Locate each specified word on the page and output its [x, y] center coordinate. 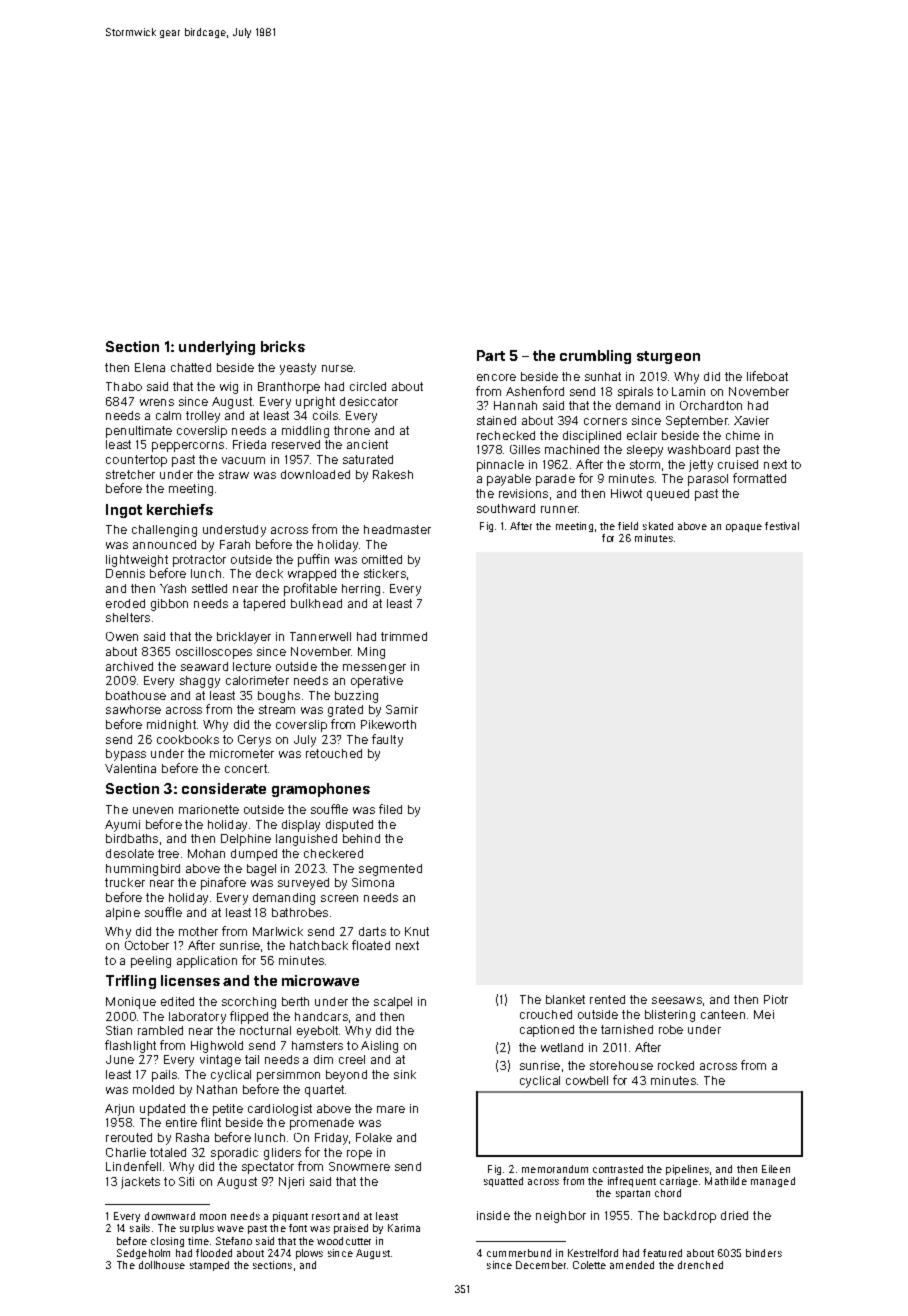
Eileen [776, 1169]
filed [390, 809]
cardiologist [280, 1110]
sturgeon [668, 357]
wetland [562, 1047]
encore [496, 377]
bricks [283, 346]
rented [607, 999]
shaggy [200, 682]
